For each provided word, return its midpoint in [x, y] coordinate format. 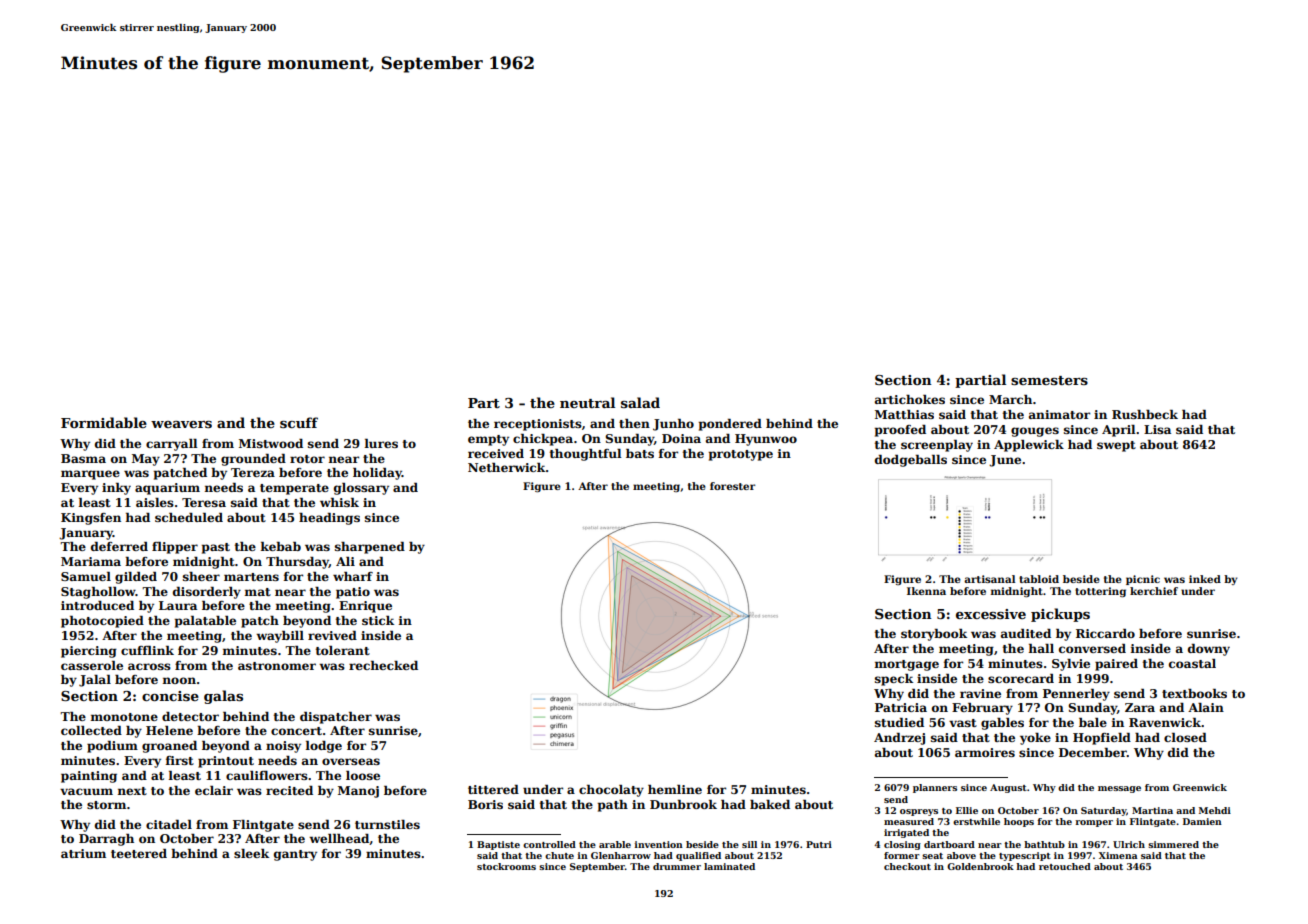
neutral [587, 402]
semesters [1049, 380]
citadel [169, 824]
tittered [493, 789]
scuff [299, 422]
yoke [1035, 739]
